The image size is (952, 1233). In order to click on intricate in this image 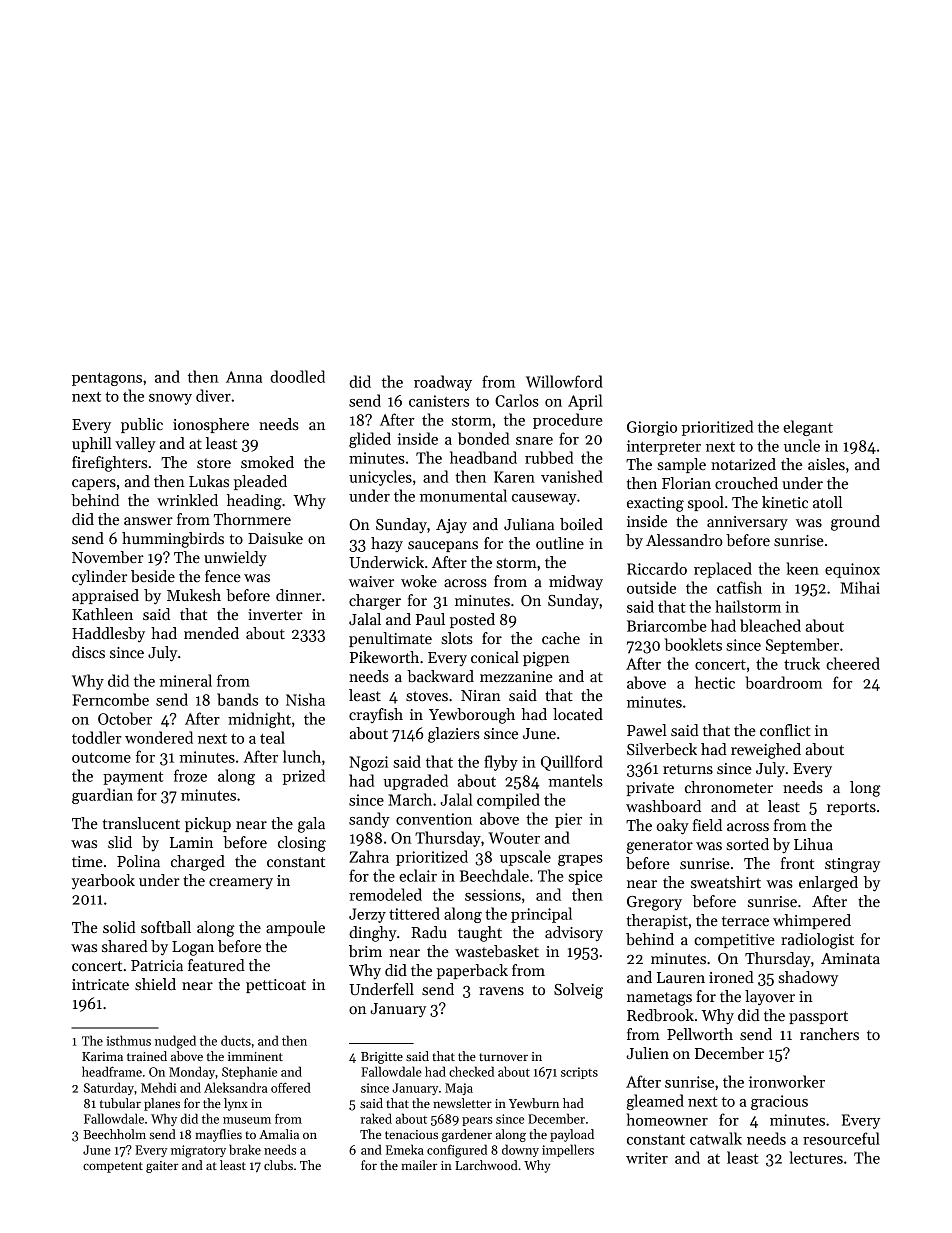, I will do `click(100, 984)`.
